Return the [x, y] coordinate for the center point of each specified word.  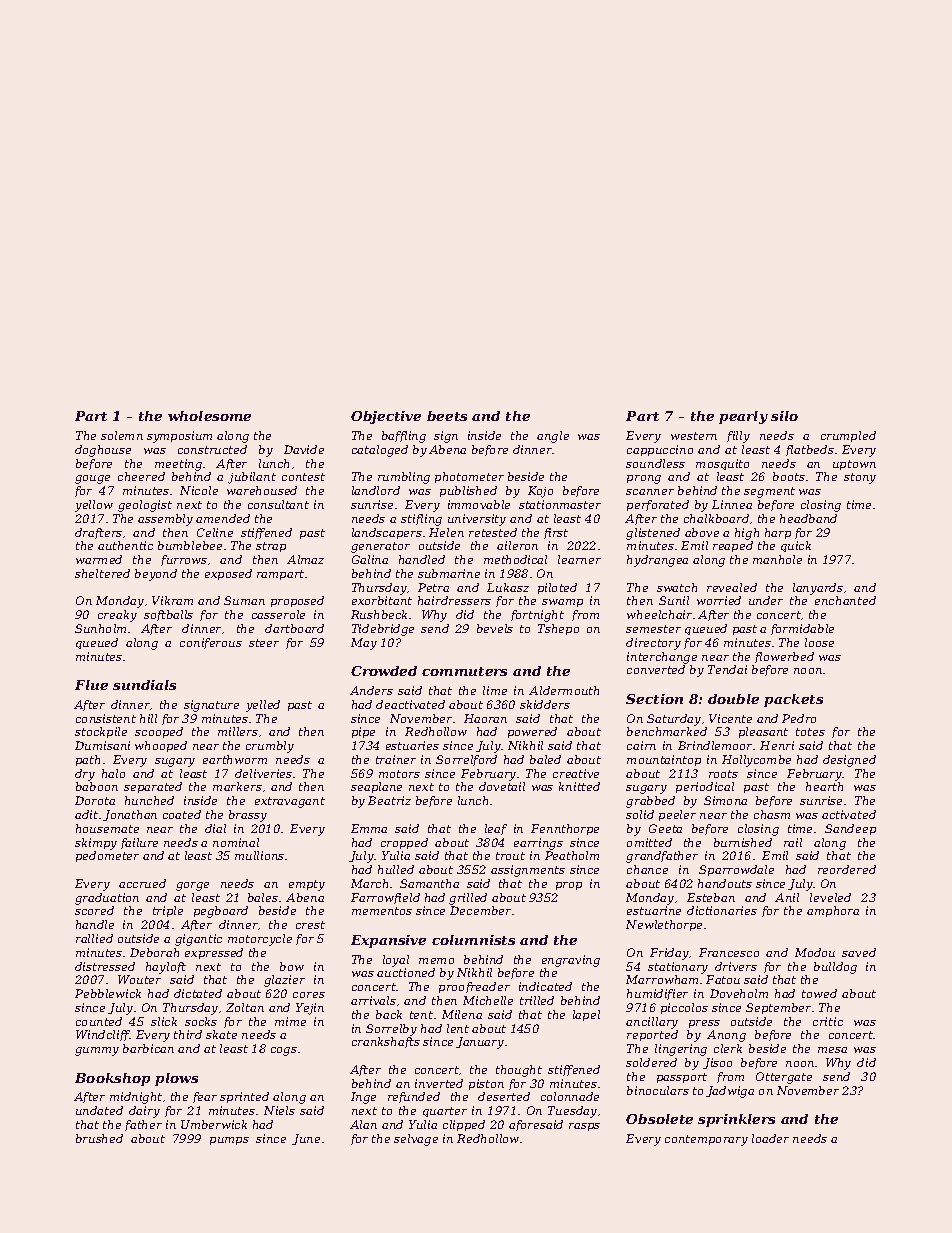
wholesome [209, 416]
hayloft [166, 968]
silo [784, 416]
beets [447, 416]
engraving [571, 961]
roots [723, 774]
